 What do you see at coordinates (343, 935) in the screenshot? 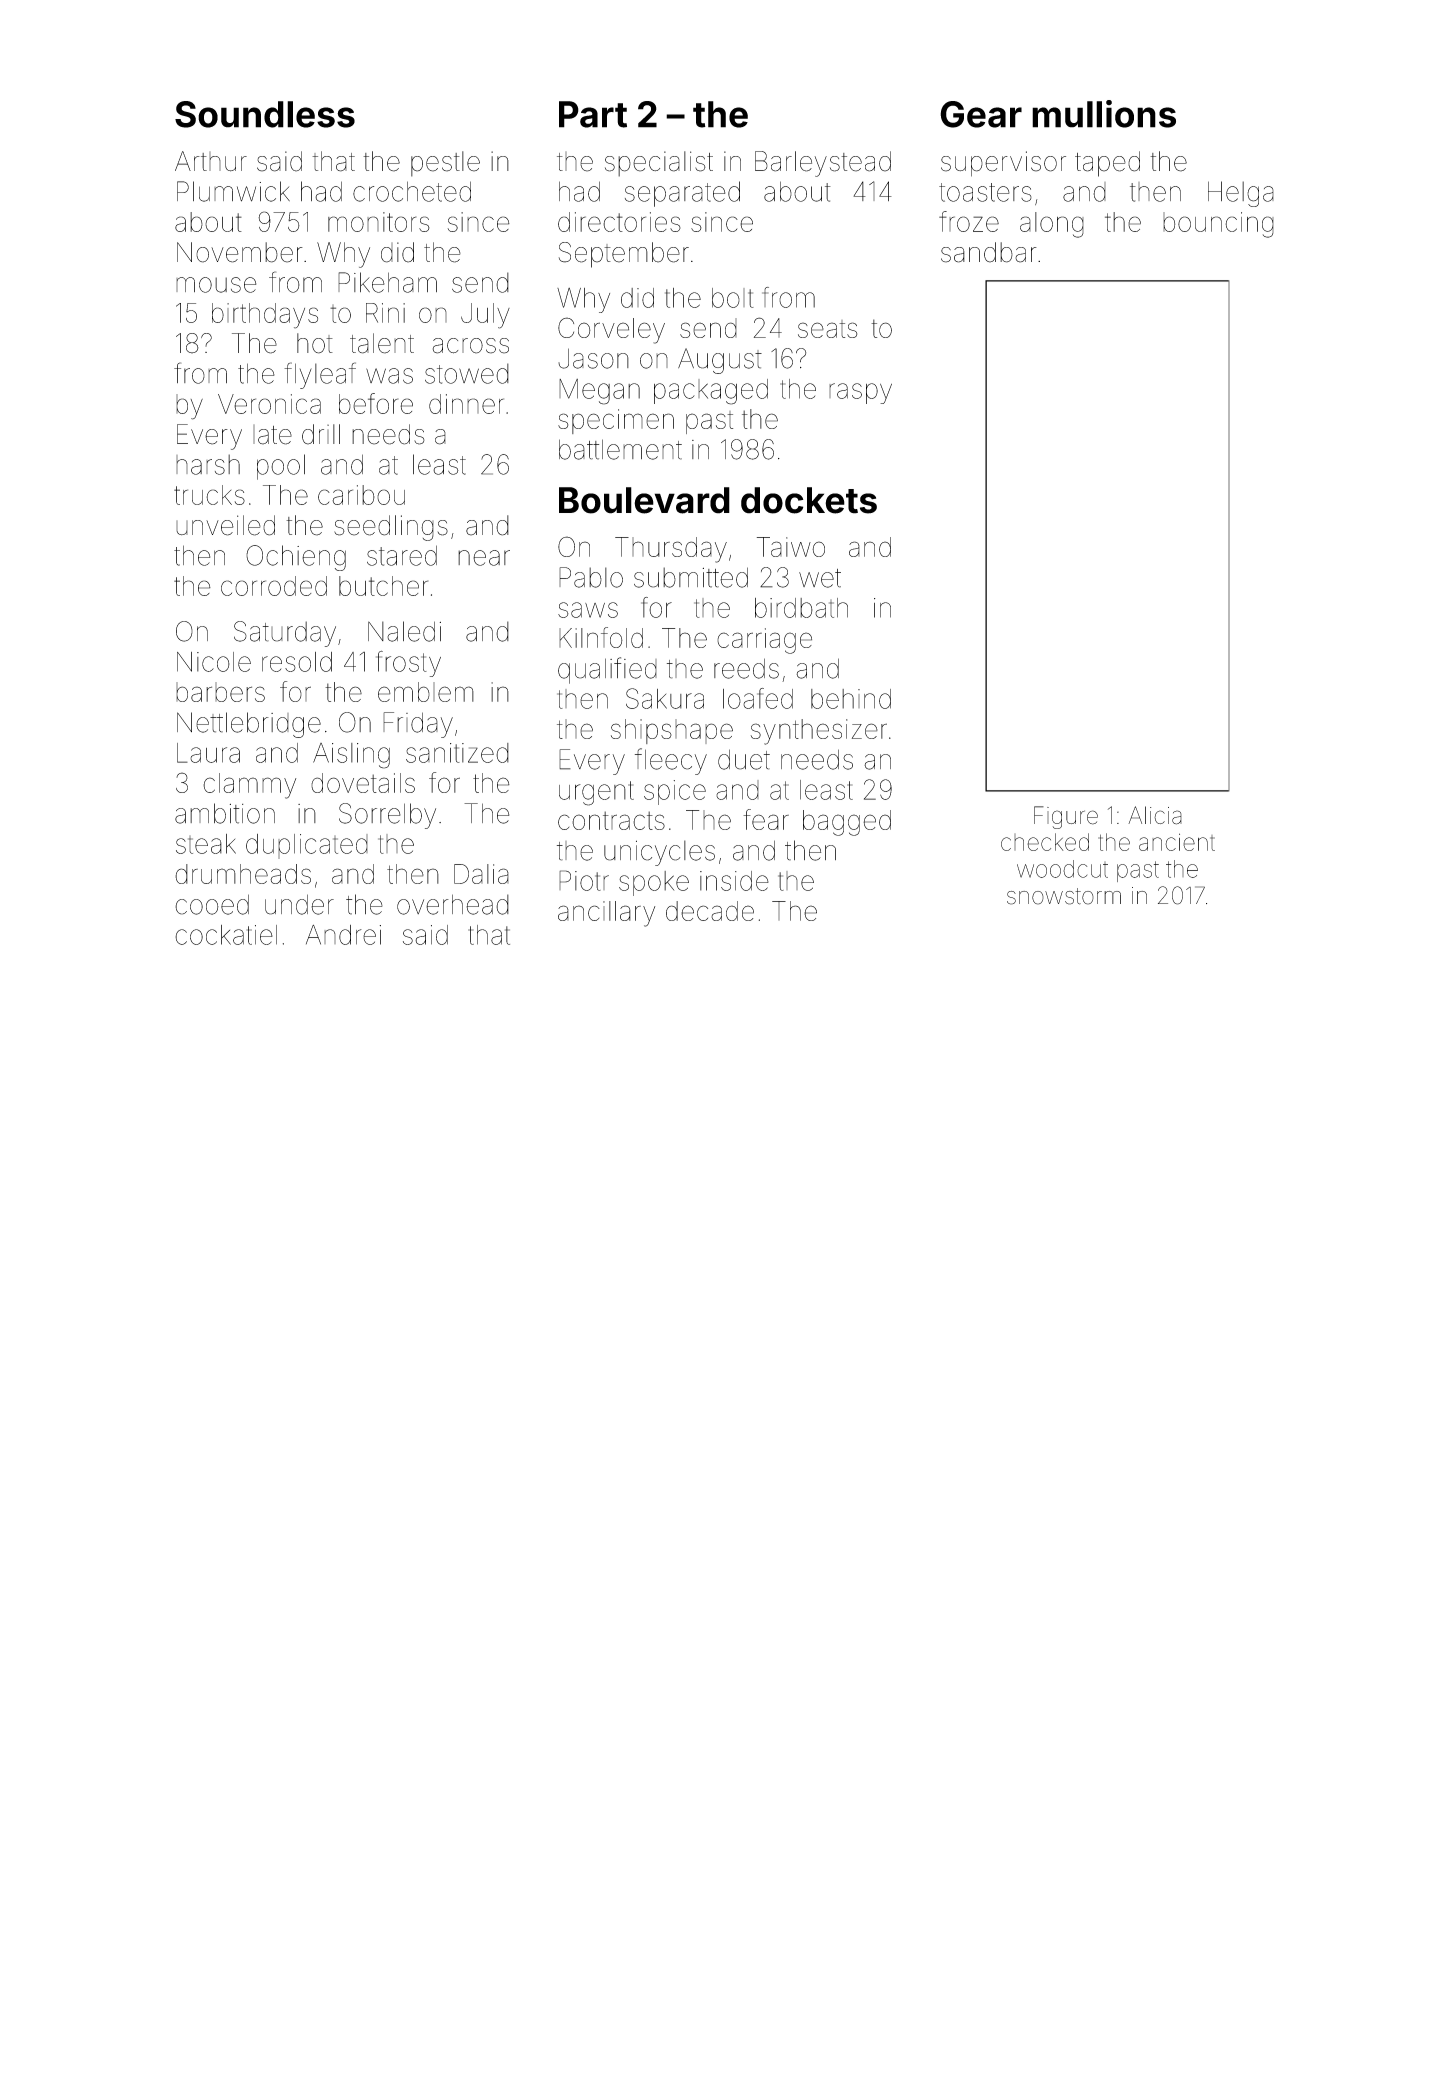
I see `Andrei` at bounding box center [343, 935].
